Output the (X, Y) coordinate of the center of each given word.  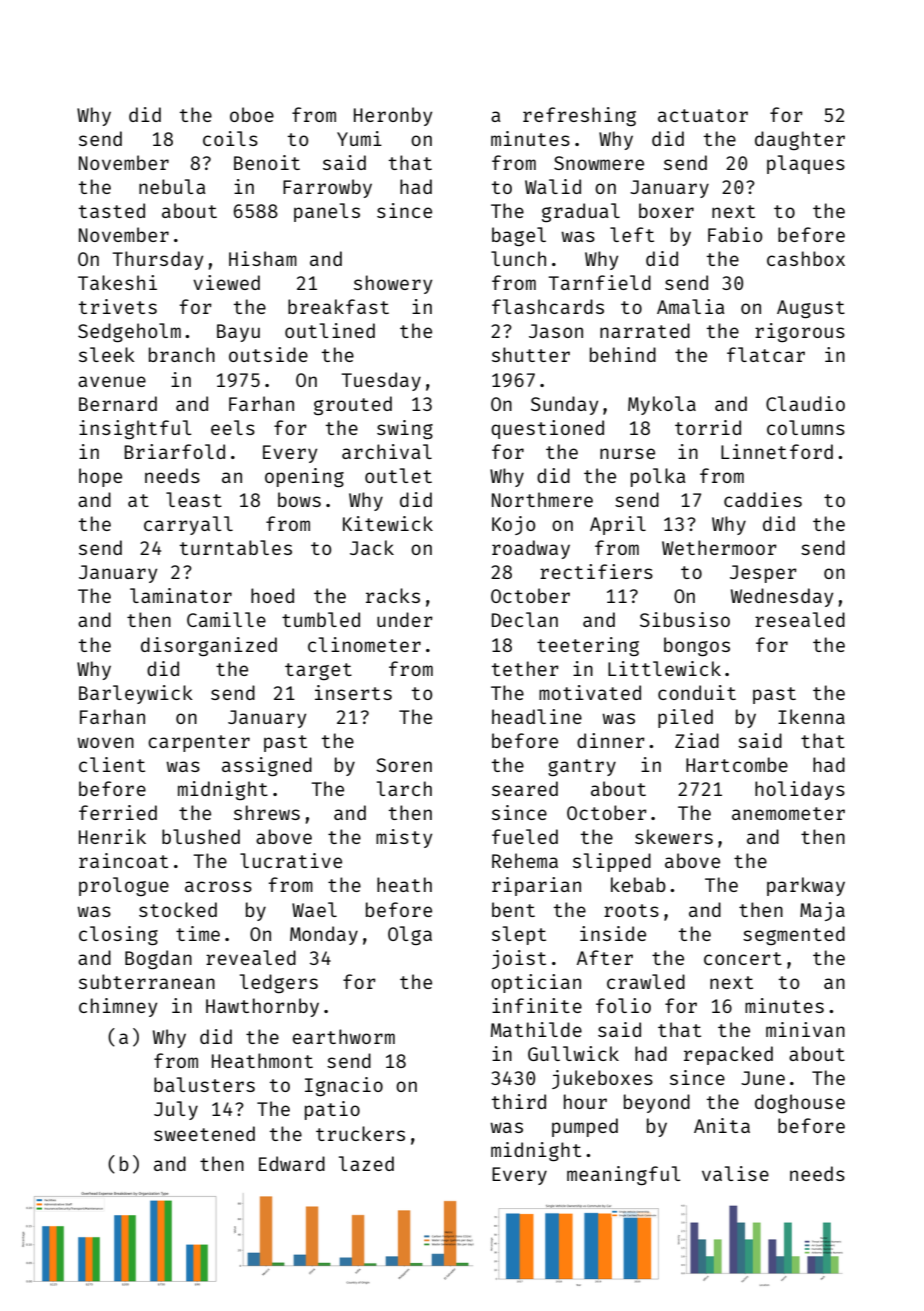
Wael (314, 909)
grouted (353, 405)
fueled (525, 836)
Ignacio (344, 1086)
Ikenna (811, 716)
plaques (806, 164)
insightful (135, 429)
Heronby (393, 116)
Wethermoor (719, 547)
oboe (252, 114)
